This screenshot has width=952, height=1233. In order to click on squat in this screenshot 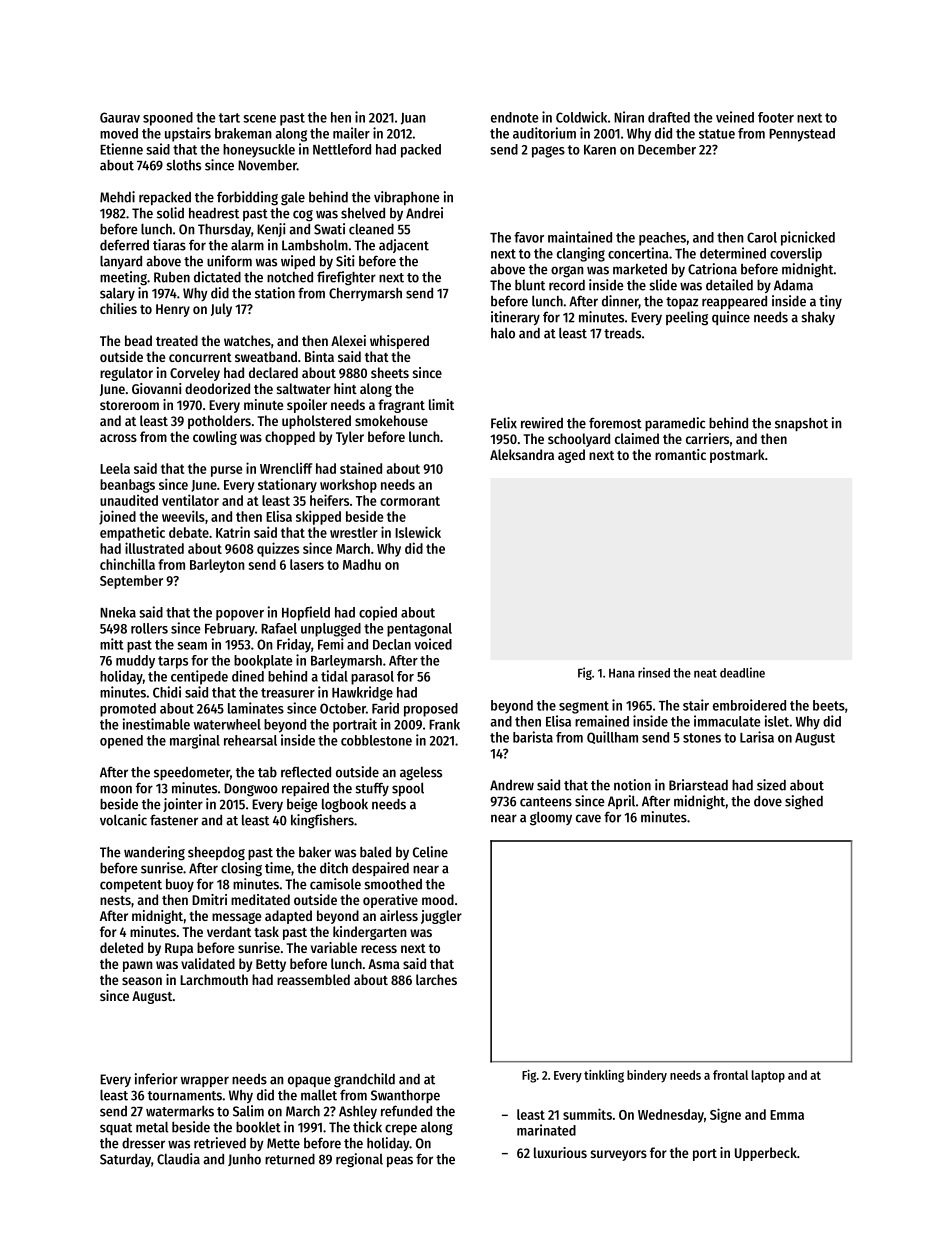, I will do `click(116, 1129)`.
